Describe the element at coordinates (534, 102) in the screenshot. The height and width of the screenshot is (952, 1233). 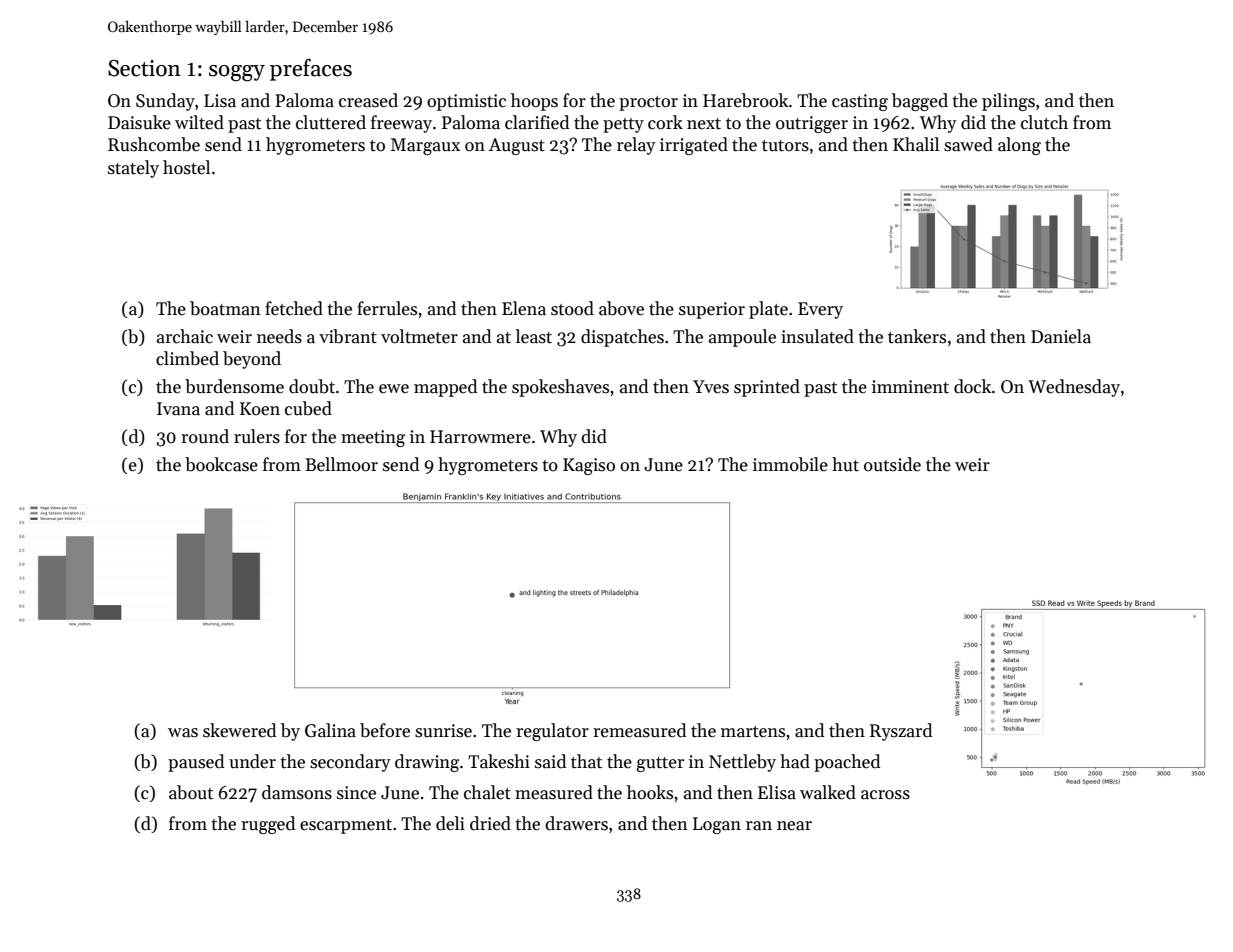
I see `hoops` at that location.
